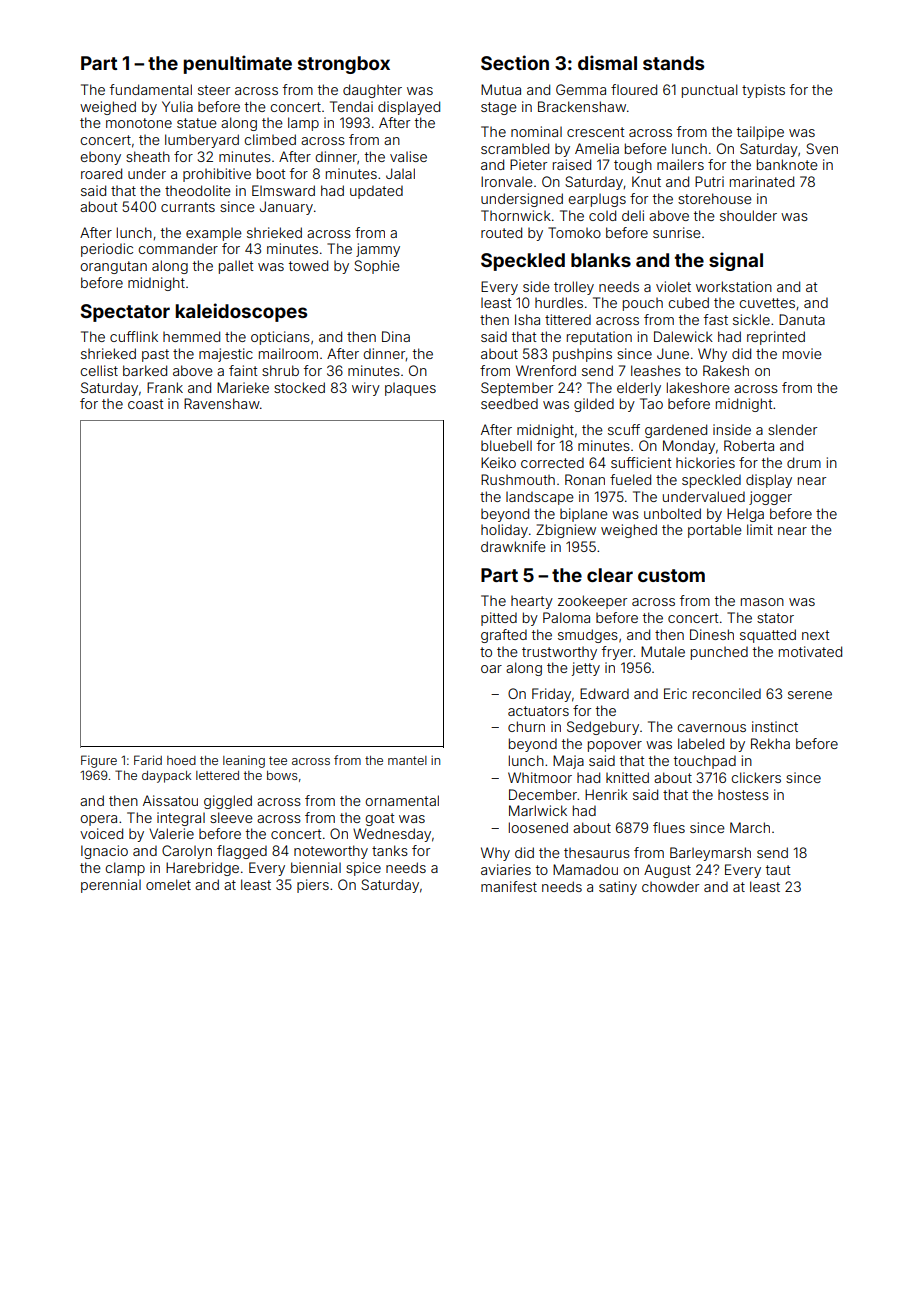  What do you see at coordinates (237, 64) in the screenshot?
I see `penultimate` at bounding box center [237, 64].
